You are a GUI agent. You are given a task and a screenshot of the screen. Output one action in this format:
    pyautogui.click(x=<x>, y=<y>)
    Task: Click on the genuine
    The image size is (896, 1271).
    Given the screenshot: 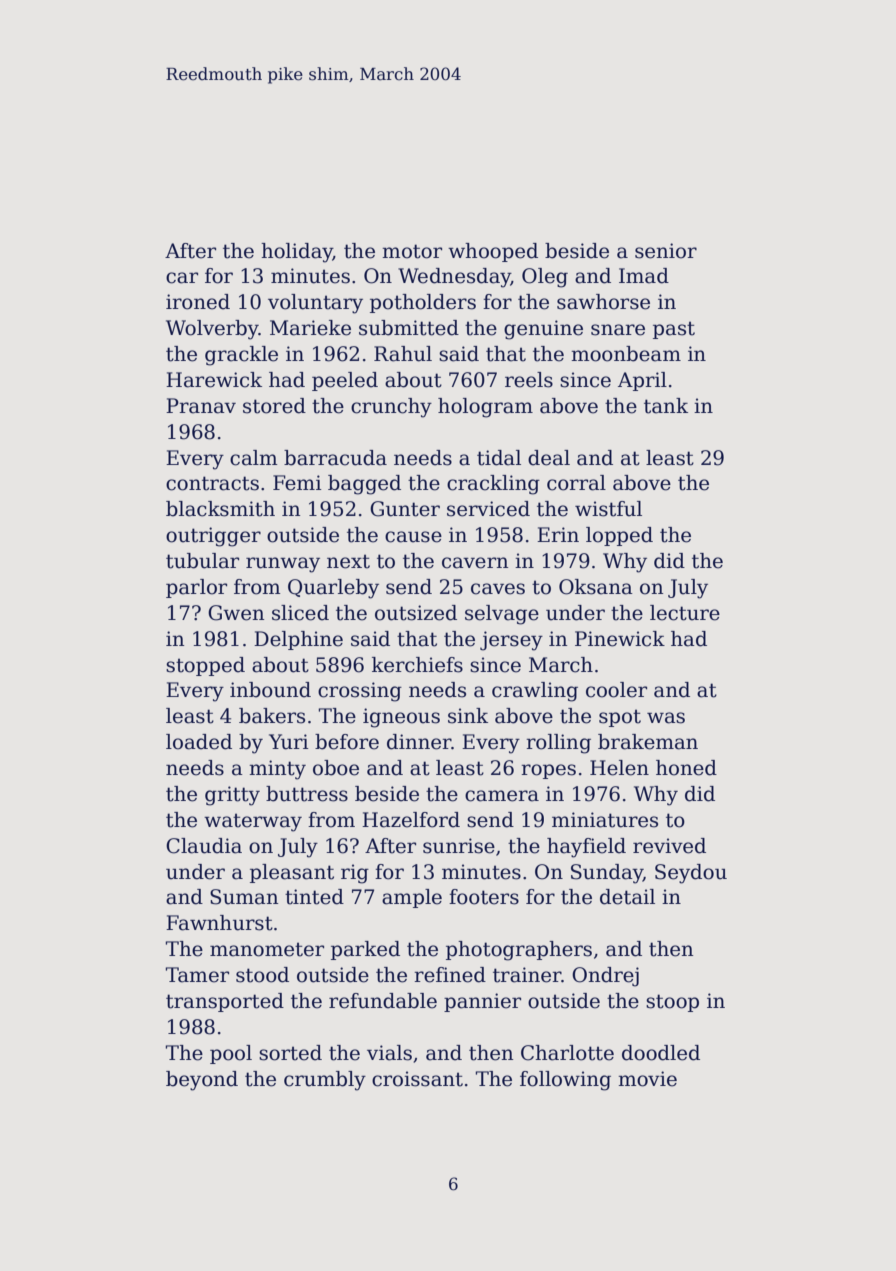 What is the action you would take?
    pyautogui.click(x=543, y=330)
